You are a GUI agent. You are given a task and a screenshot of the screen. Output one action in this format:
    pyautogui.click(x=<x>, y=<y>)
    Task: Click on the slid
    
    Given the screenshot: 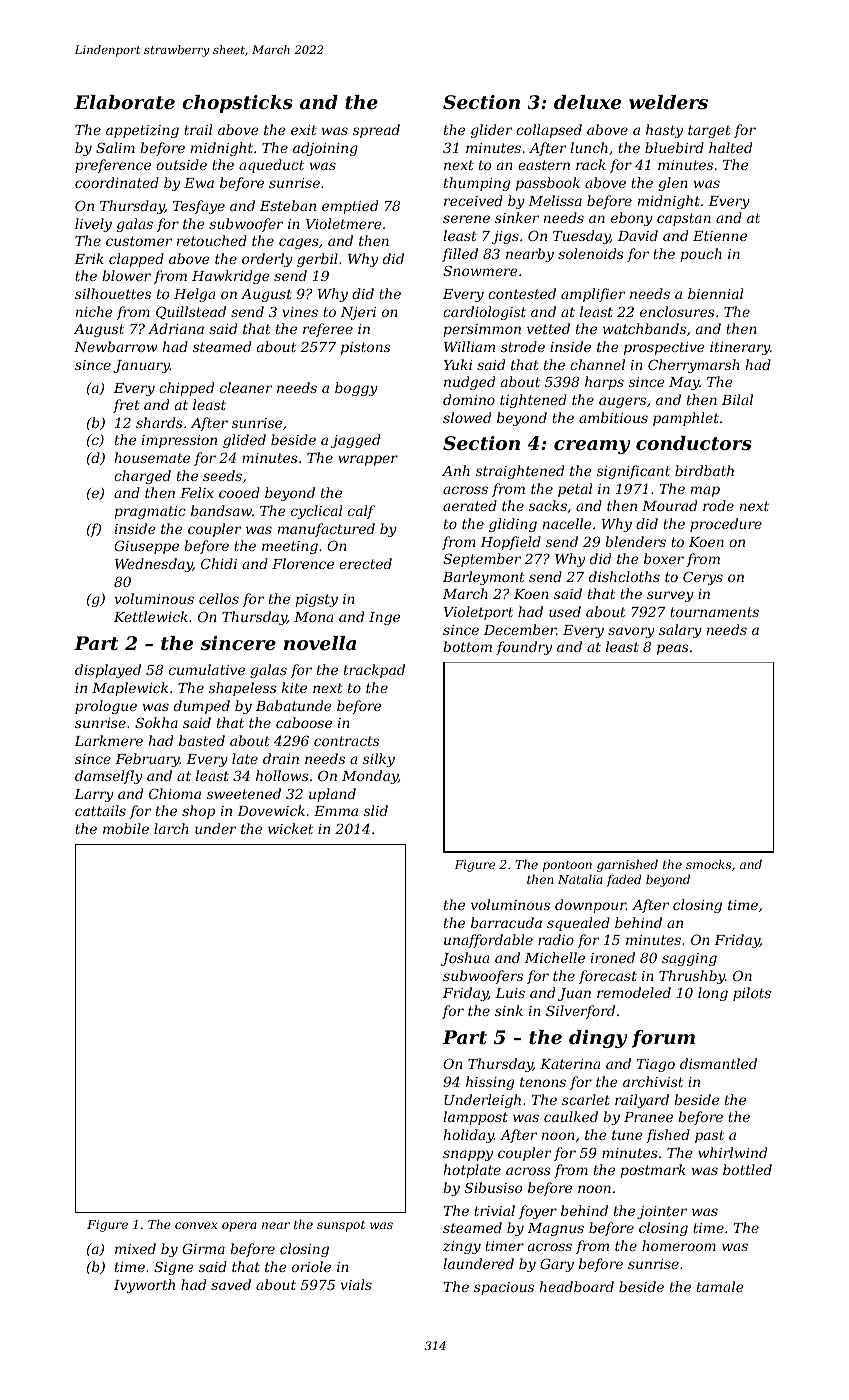 What is the action you would take?
    pyautogui.click(x=376, y=810)
